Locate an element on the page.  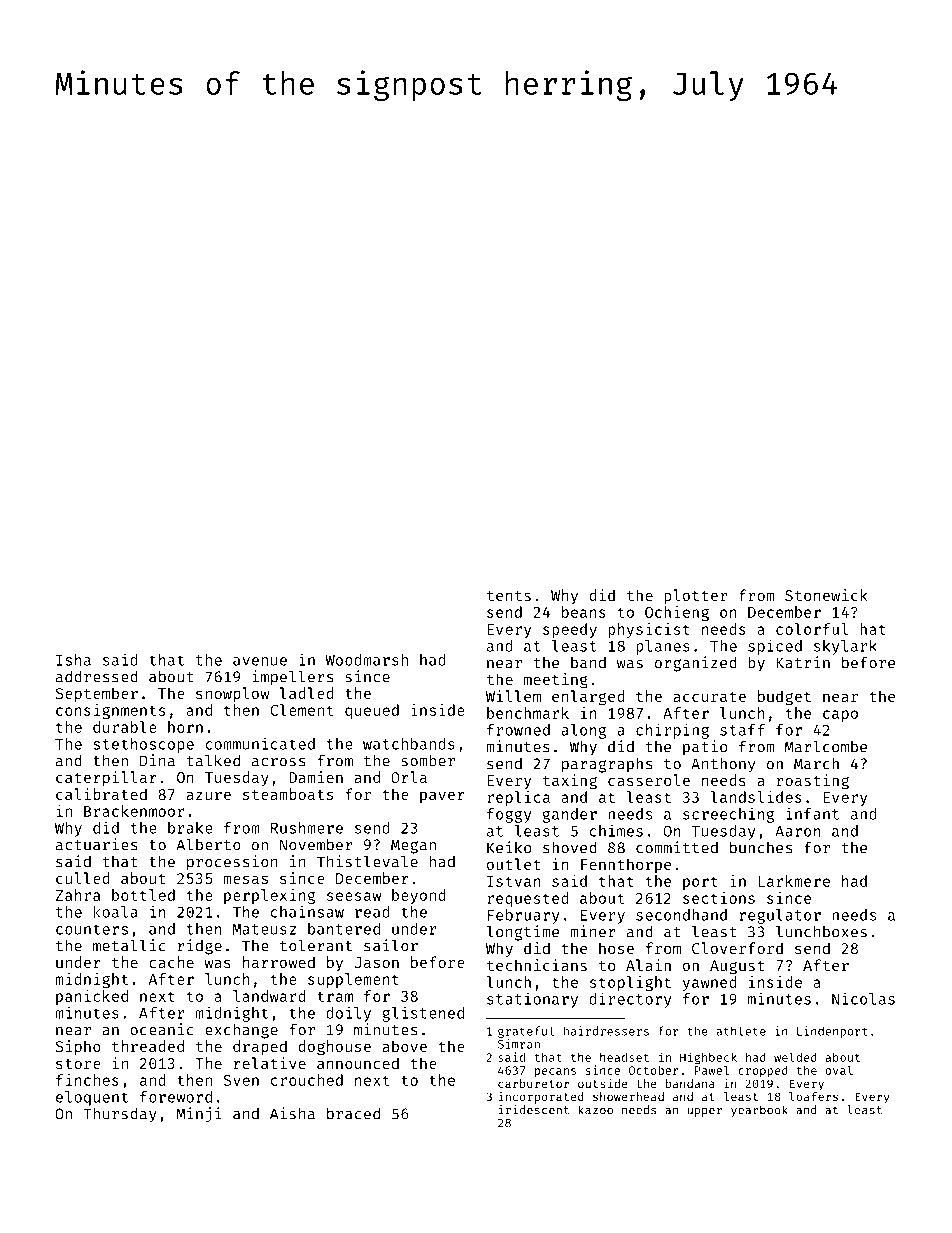
regulator is located at coordinates (780, 916).
